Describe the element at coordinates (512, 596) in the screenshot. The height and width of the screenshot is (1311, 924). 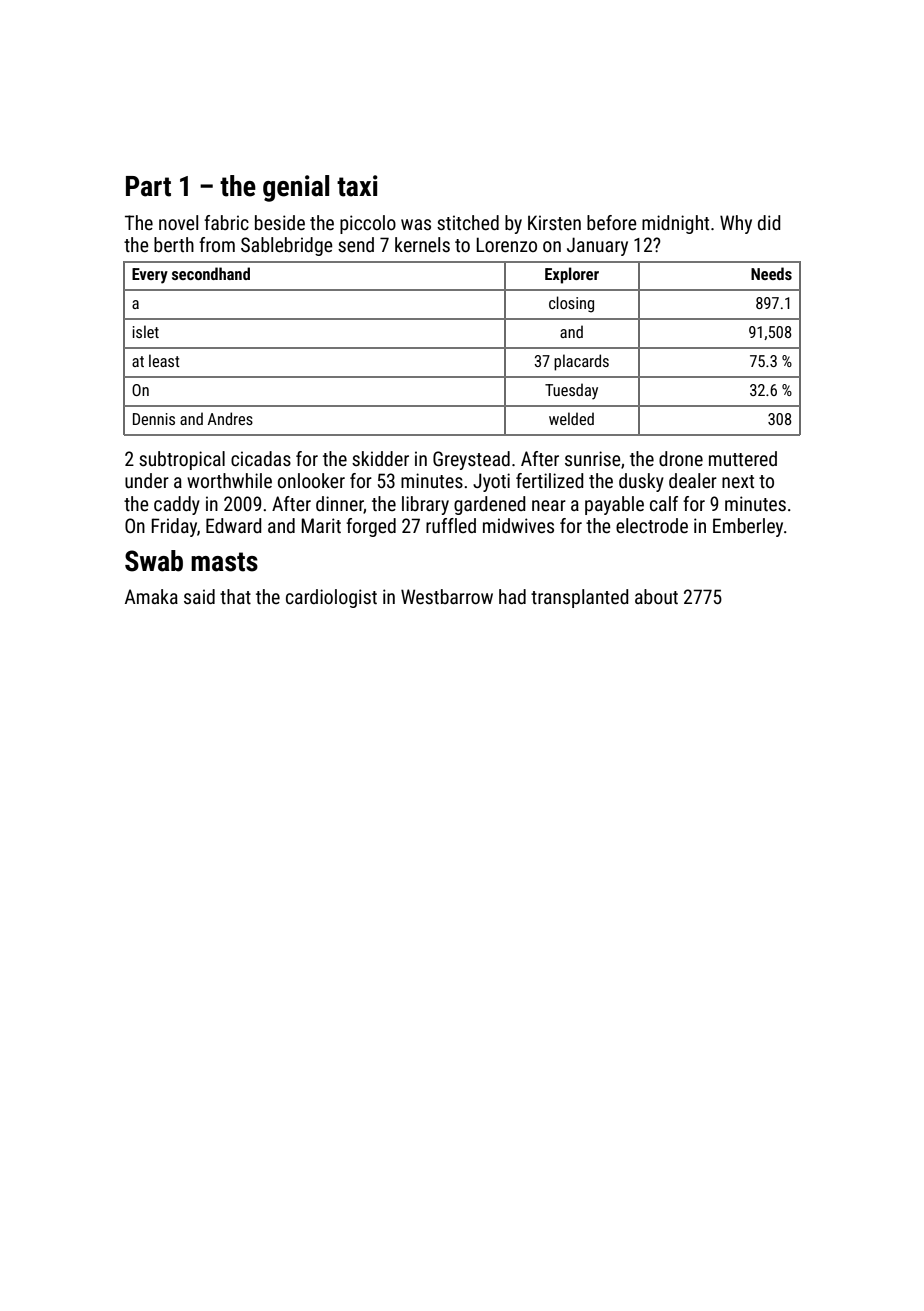
I see `had` at that location.
